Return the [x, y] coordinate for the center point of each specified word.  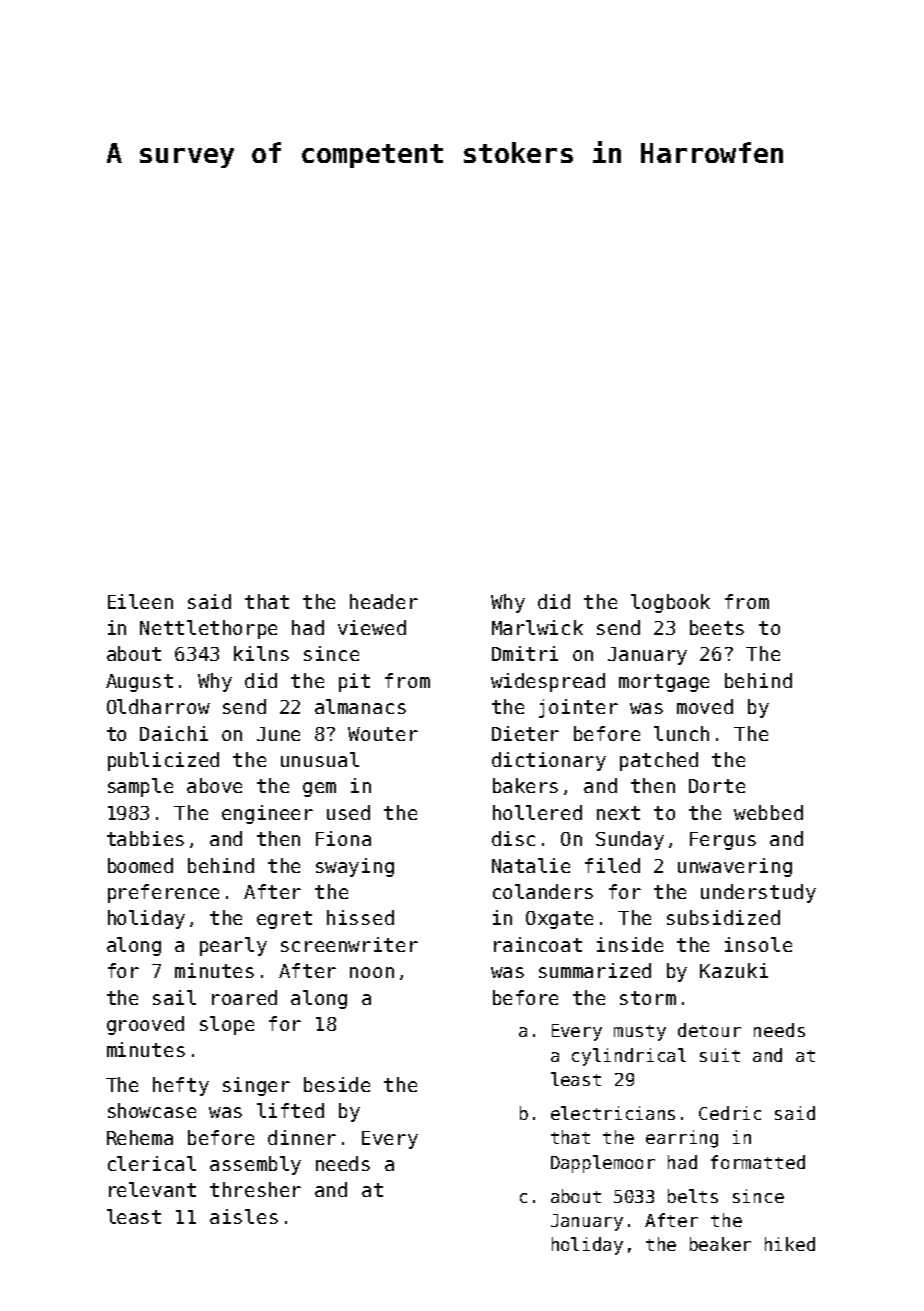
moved [705, 706]
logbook [670, 603]
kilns [261, 653]
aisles [244, 1216]
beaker [720, 1244]
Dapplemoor [603, 1164]
